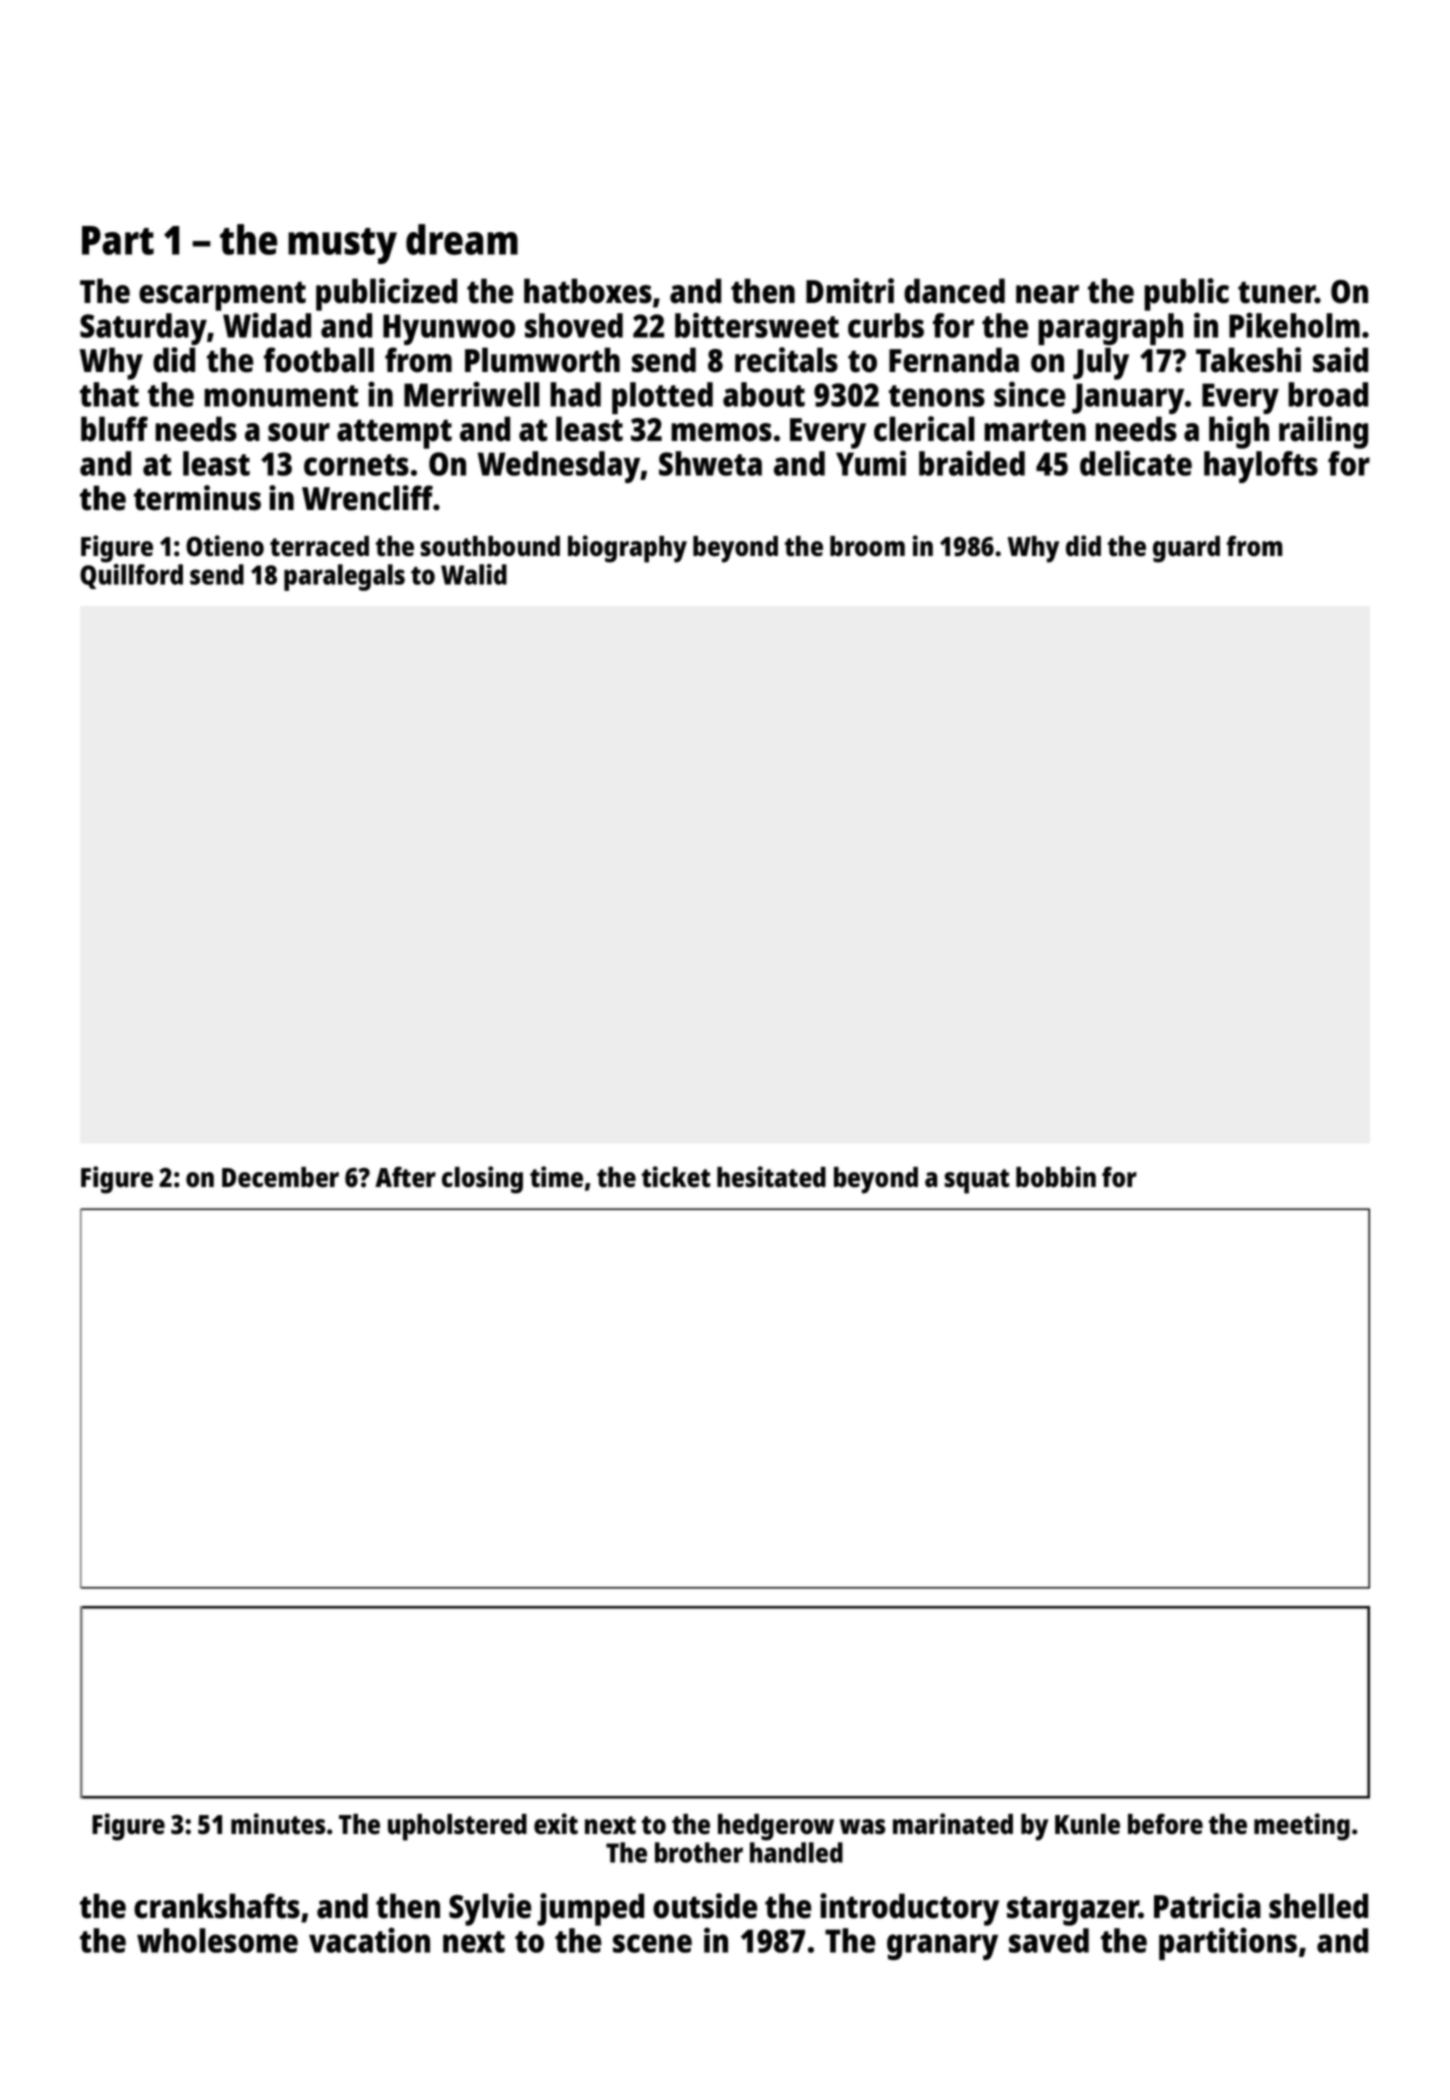 This screenshot has width=1450, height=2100. What do you see at coordinates (1323, 432) in the screenshot?
I see `railing` at bounding box center [1323, 432].
